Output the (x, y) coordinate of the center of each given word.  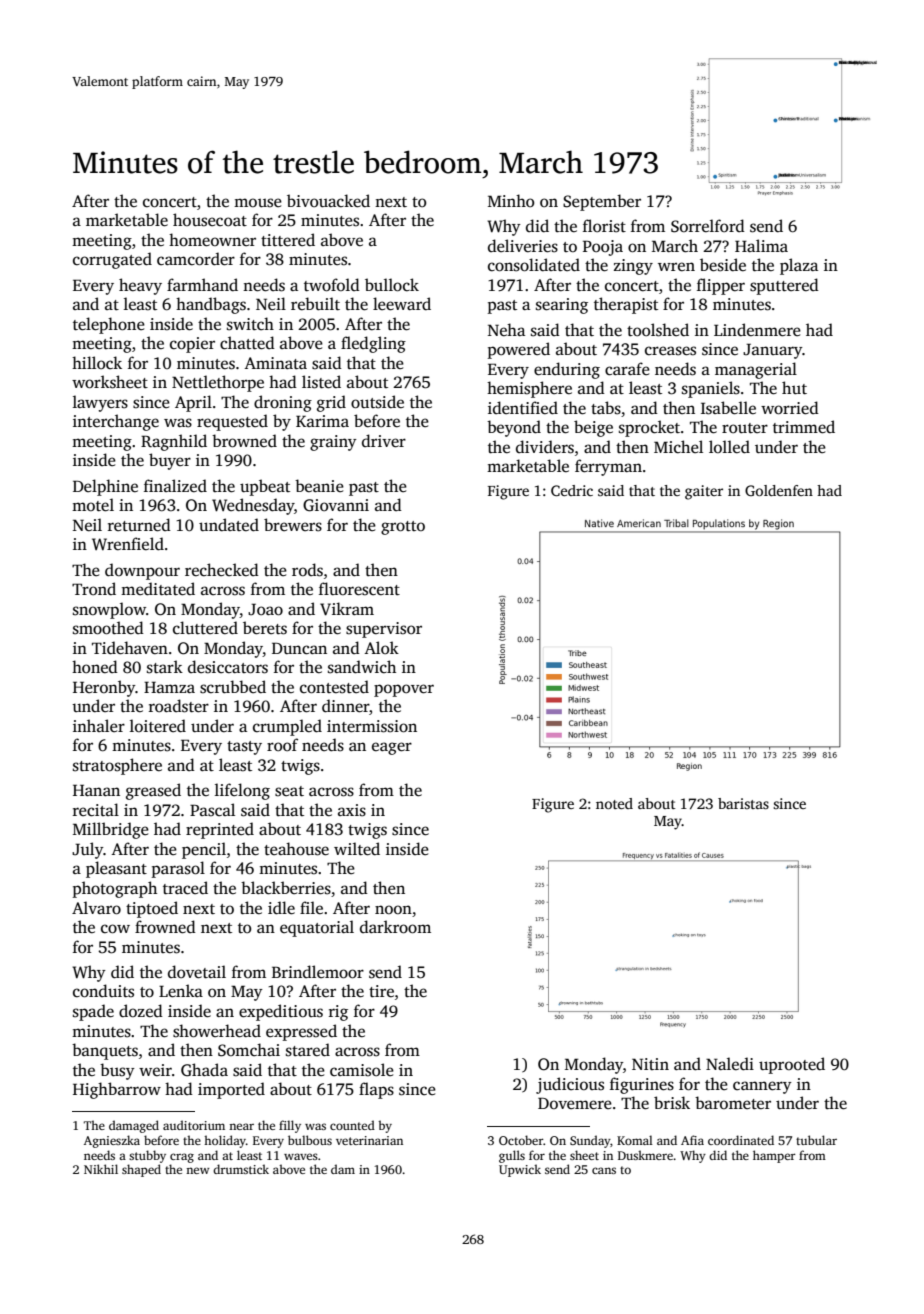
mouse (258, 203)
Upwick (520, 1170)
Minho (511, 200)
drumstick (241, 1169)
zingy (633, 267)
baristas (743, 803)
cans (604, 1170)
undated (229, 525)
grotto (403, 528)
